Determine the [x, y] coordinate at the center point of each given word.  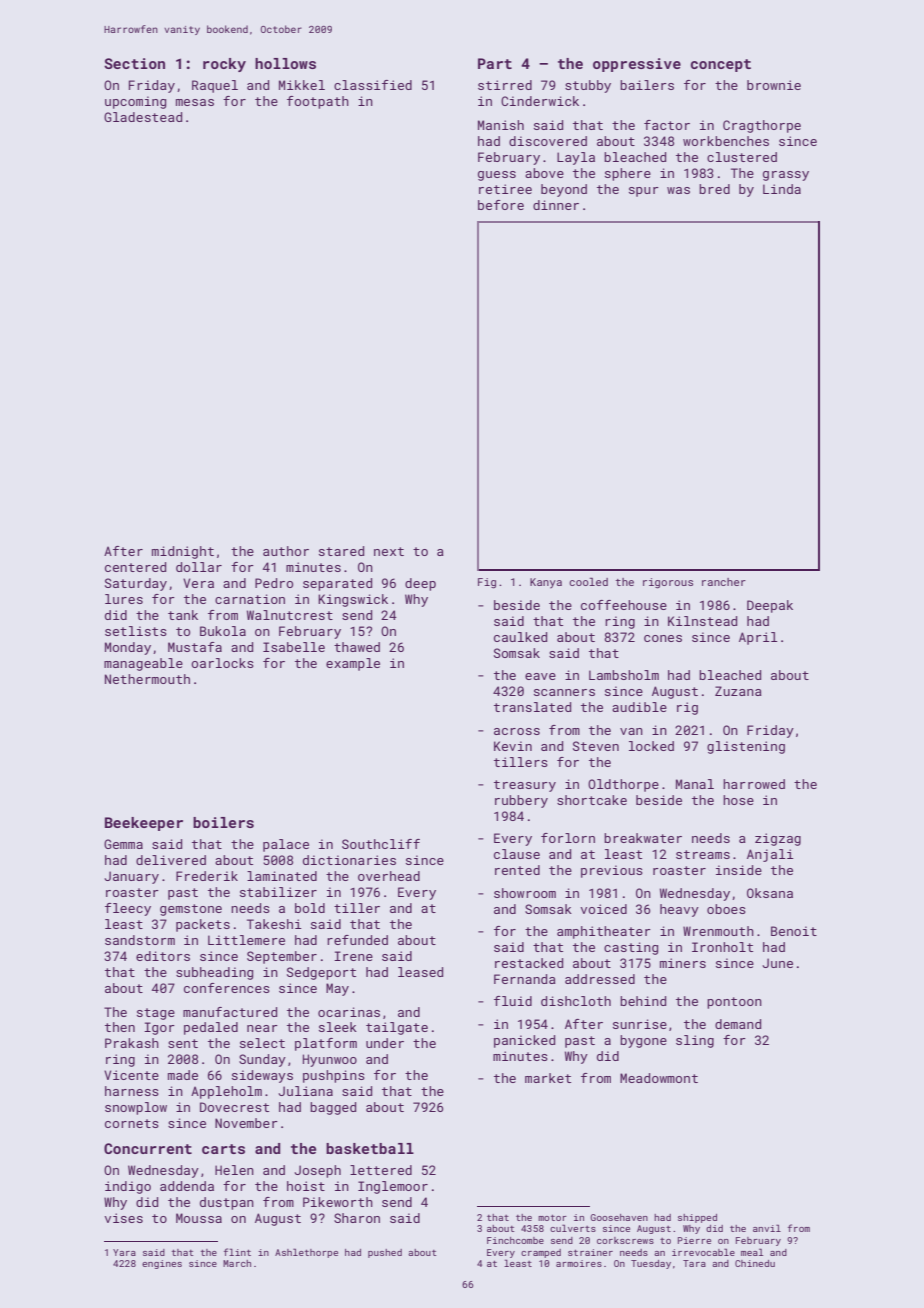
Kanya [546, 583]
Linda [782, 189]
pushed [385, 1253]
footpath [318, 102]
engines [162, 1264]
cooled [588, 581]
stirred [505, 85]
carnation [250, 599]
